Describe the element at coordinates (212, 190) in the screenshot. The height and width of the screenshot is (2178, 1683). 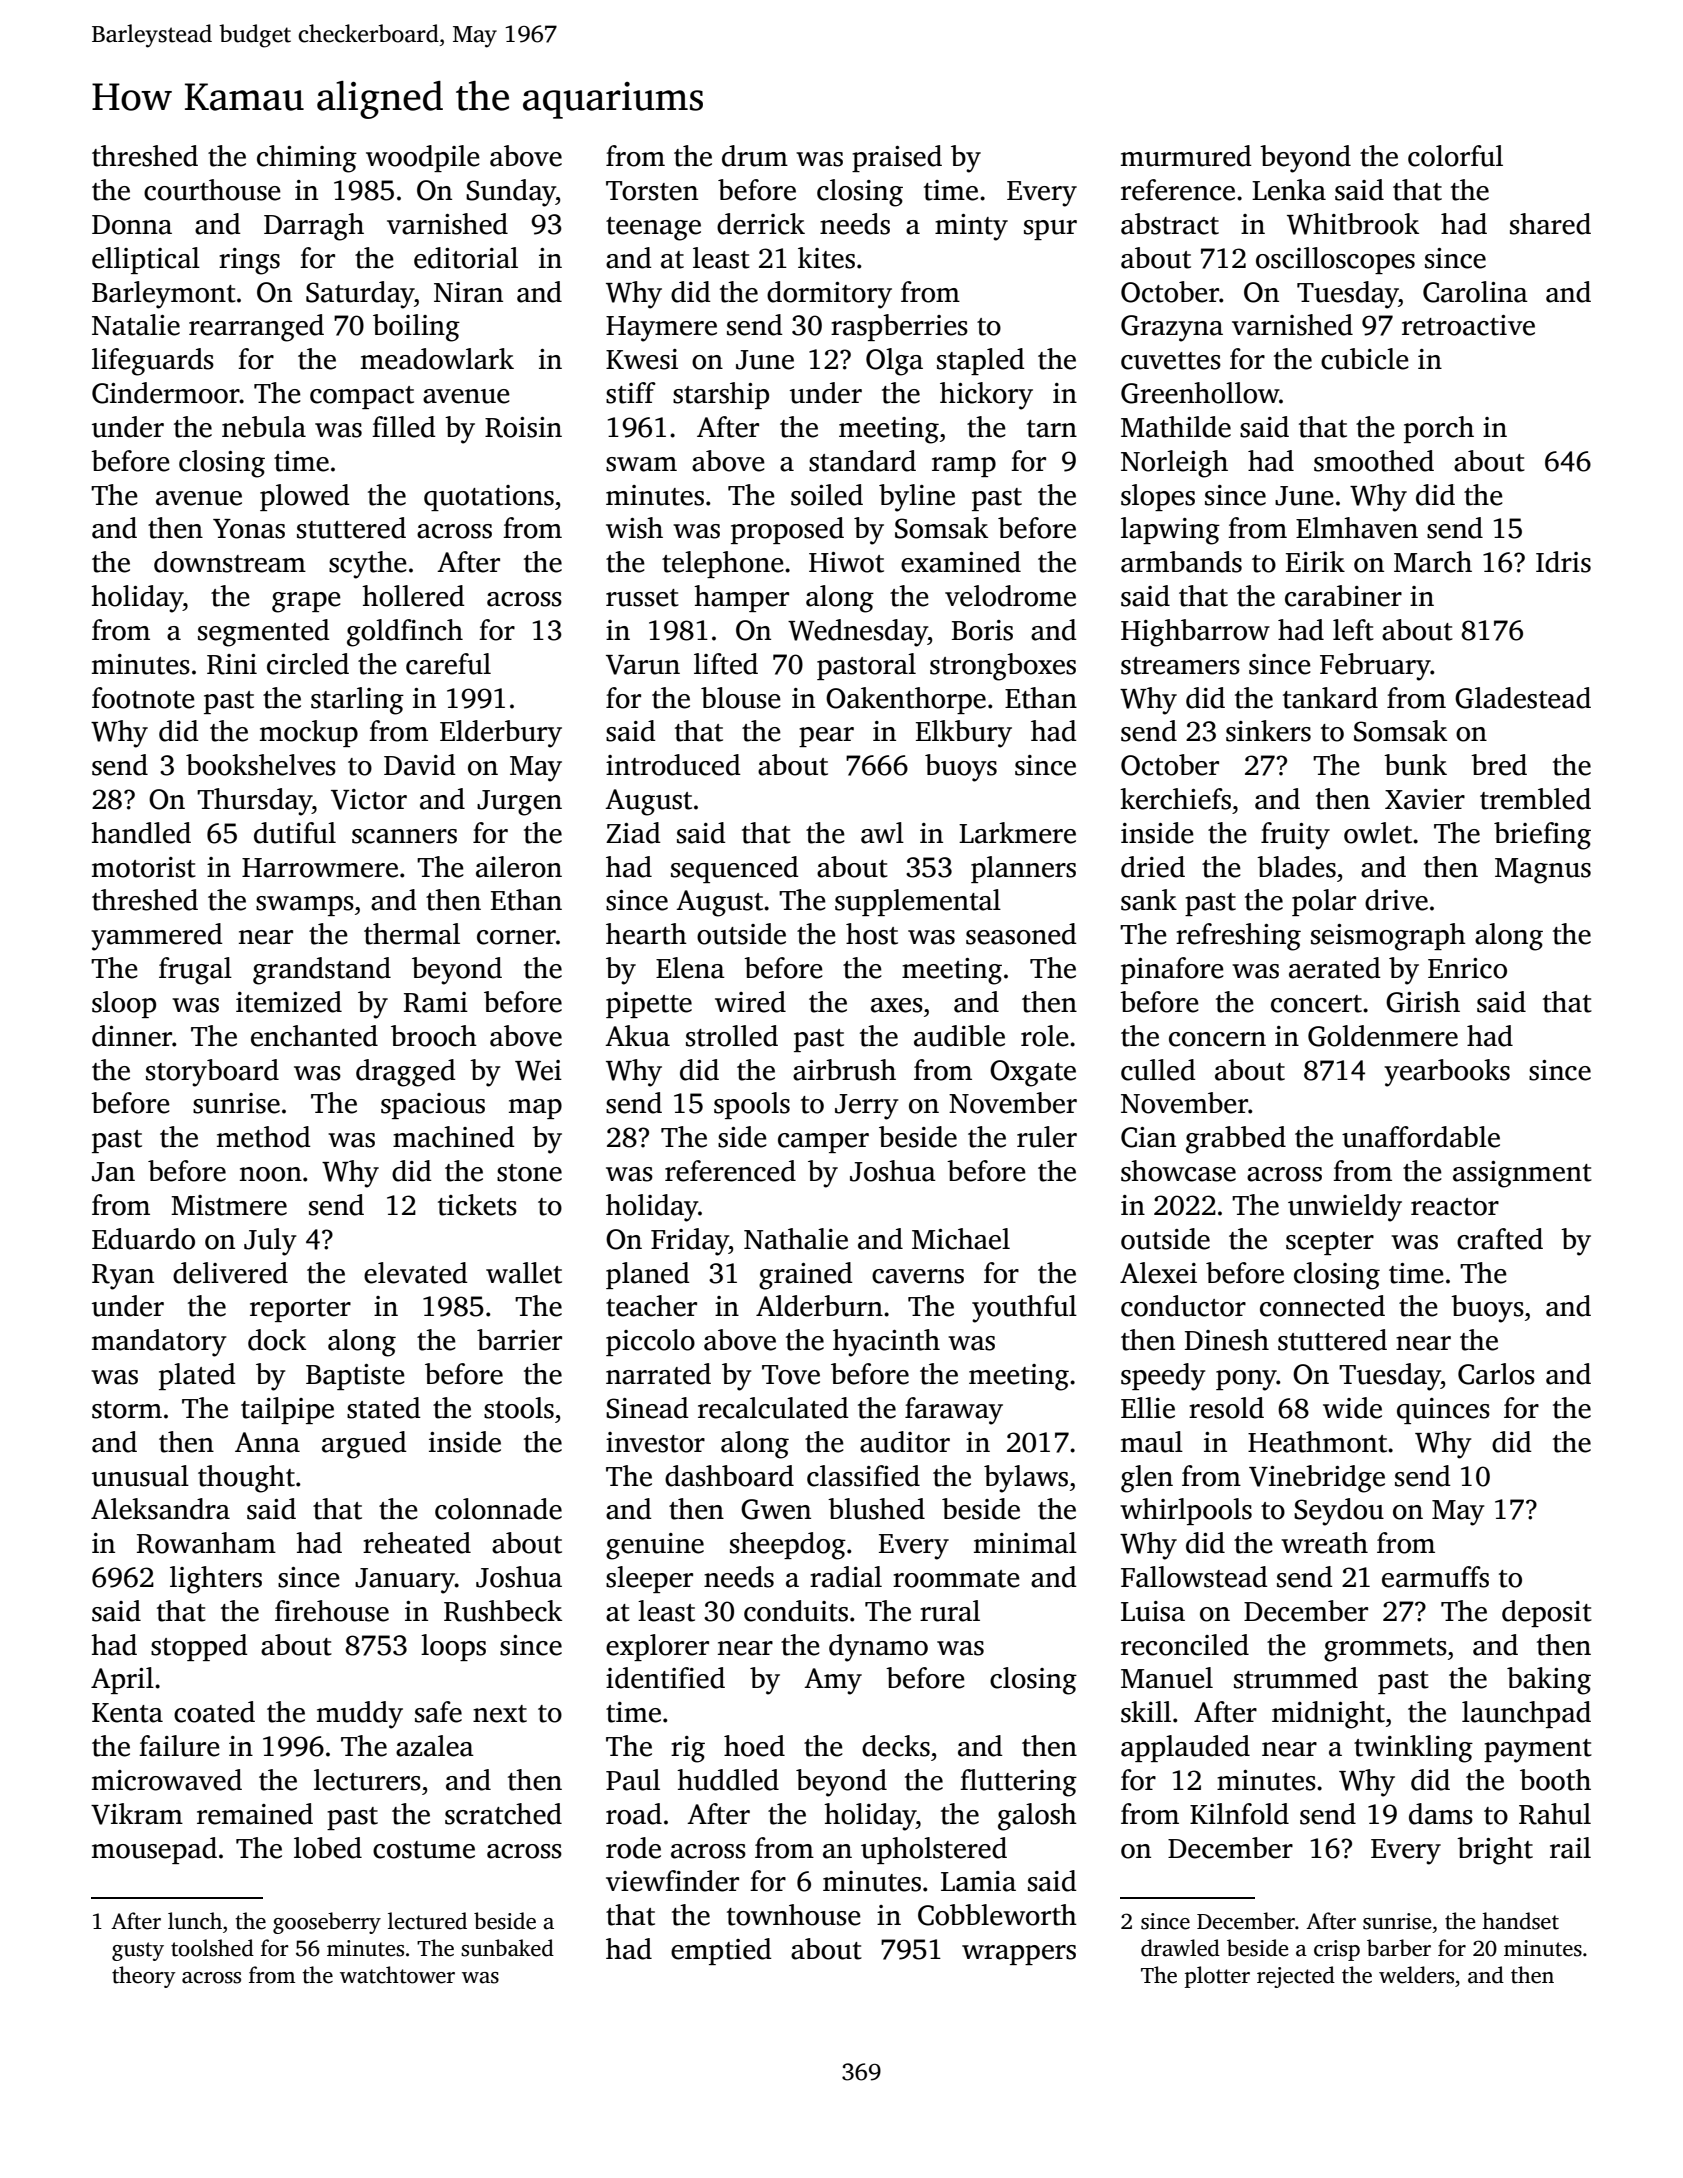
I see `courthouse` at that location.
